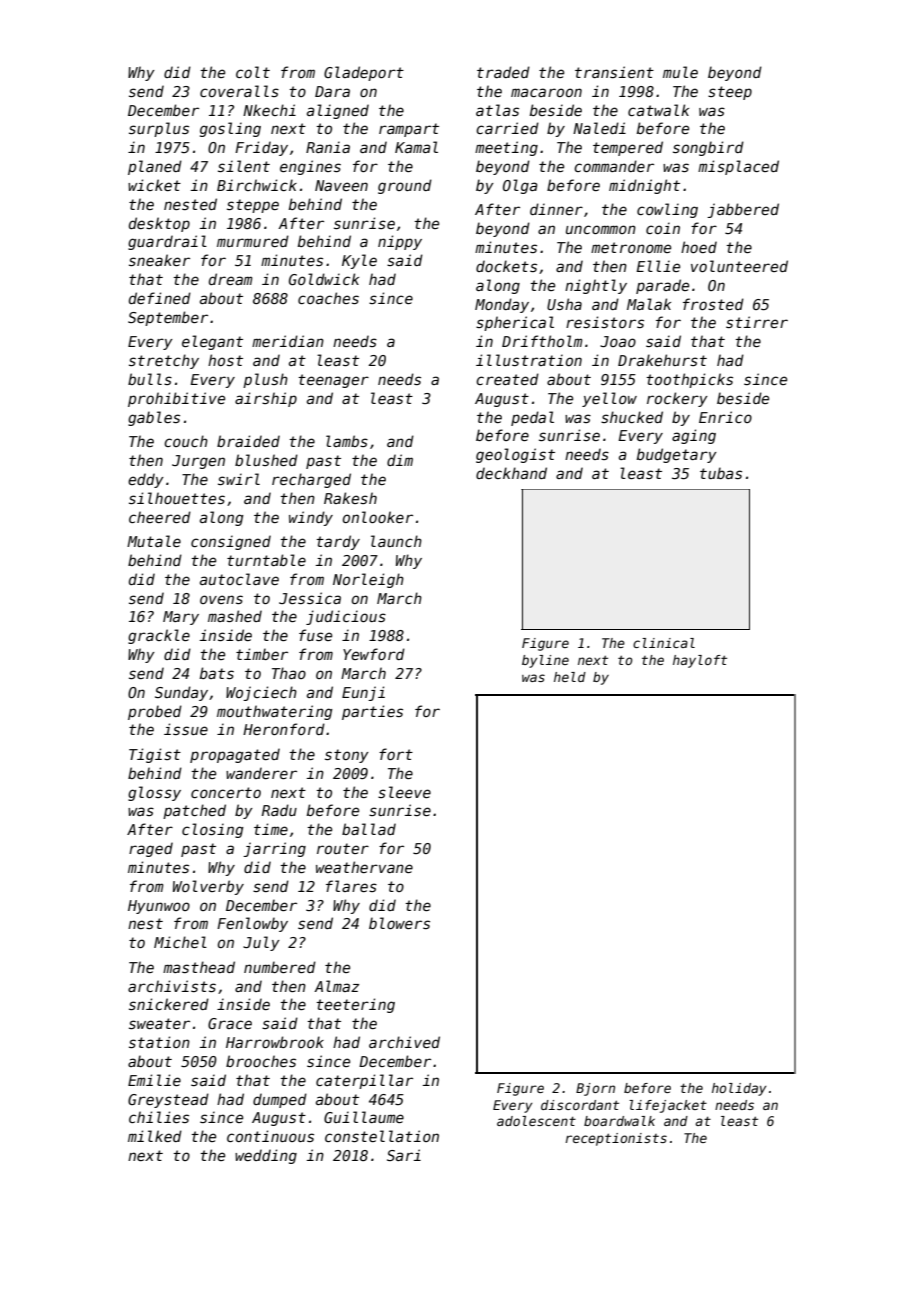 This screenshot has width=924, height=1314. What do you see at coordinates (680, 72) in the screenshot?
I see `mule` at bounding box center [680, 72].
